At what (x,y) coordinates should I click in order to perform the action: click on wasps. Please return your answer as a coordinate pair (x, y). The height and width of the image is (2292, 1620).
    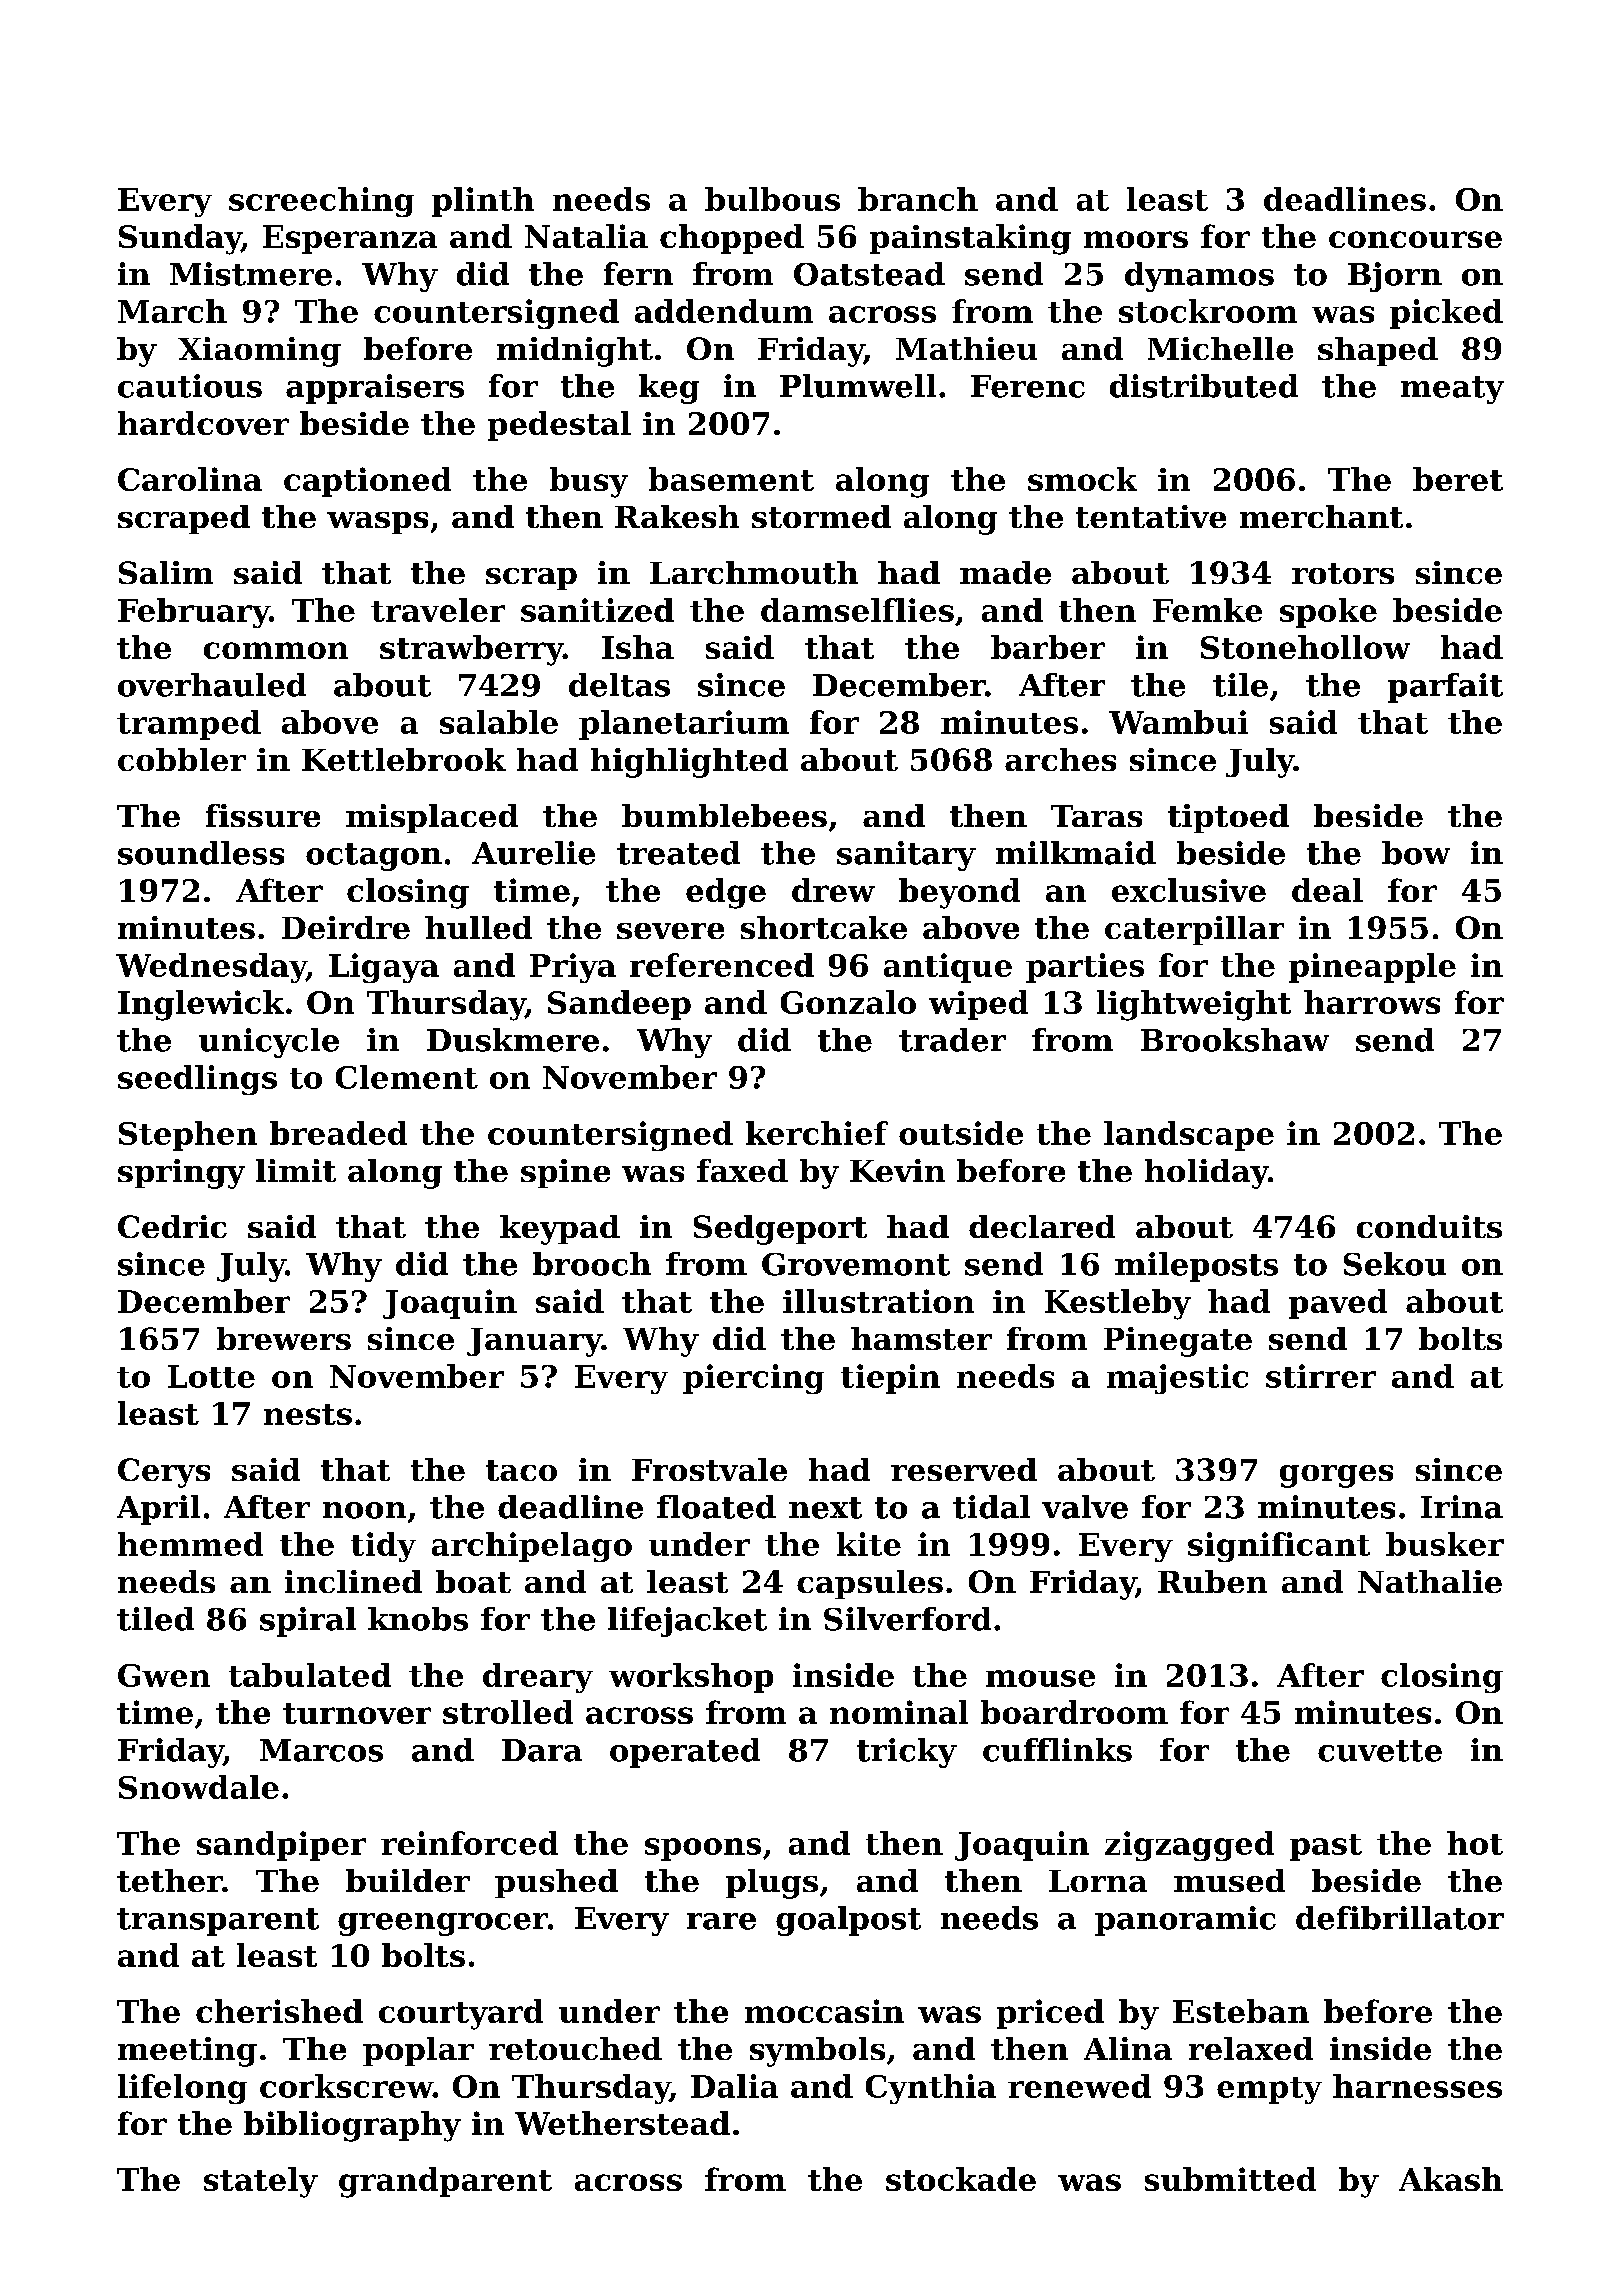
    Looking at the image, I should click on (377, 523).
